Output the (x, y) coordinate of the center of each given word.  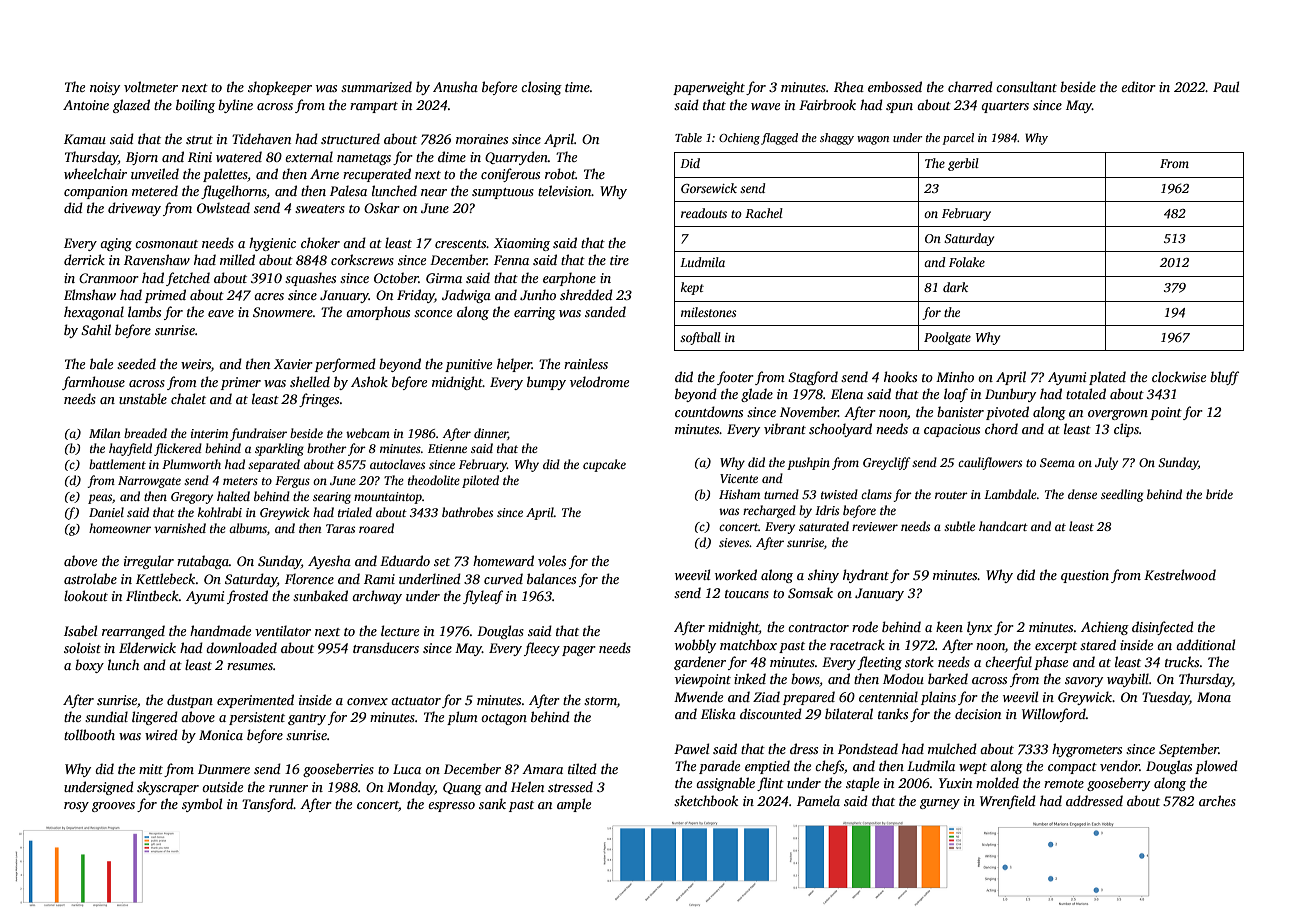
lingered (155, 718)
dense (1082, 494)
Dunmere (224, 769)
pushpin (808, 463)
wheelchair (95, 173)
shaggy (837, 139)
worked (736, 574)
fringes (319, 400)
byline (235, 106)
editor (1138, 86)
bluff (1224, 378)
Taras (340, 528)
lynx (979, 628)
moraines (482, 139)
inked (750, 678)
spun (899, 108)
